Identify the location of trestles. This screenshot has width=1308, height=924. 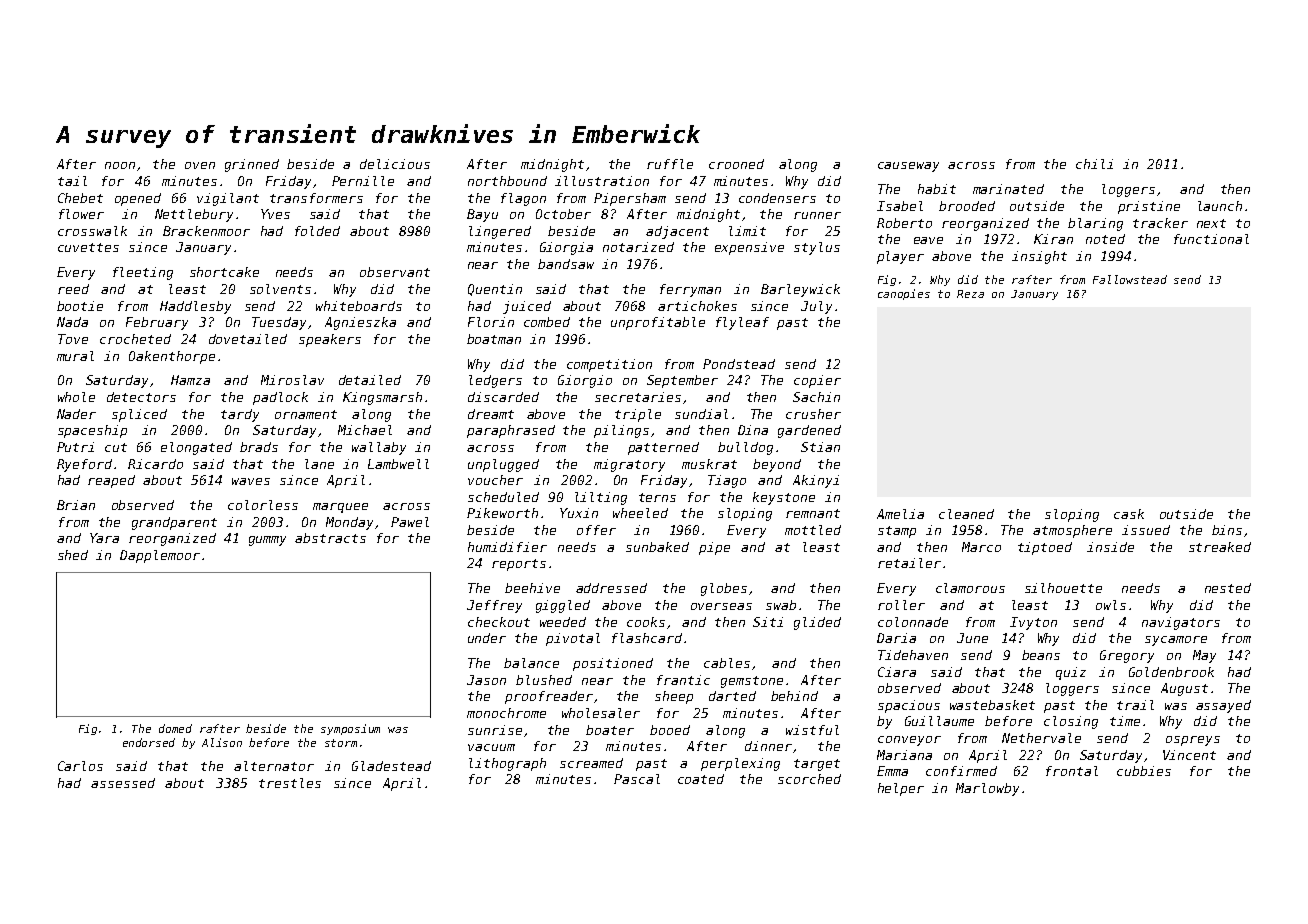
(290, 783).
